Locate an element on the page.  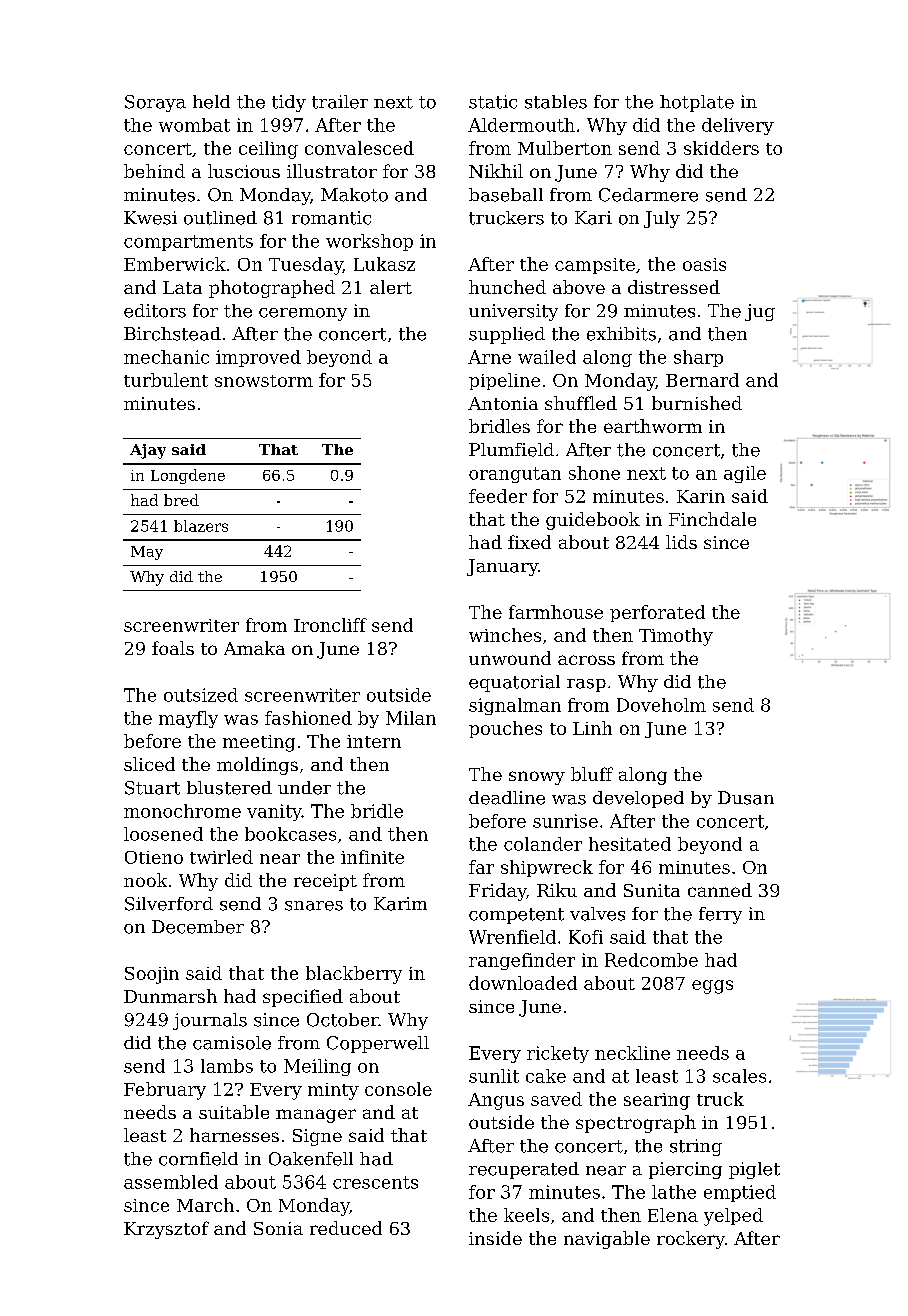
Amaka is located at coordinates (254, 648).
